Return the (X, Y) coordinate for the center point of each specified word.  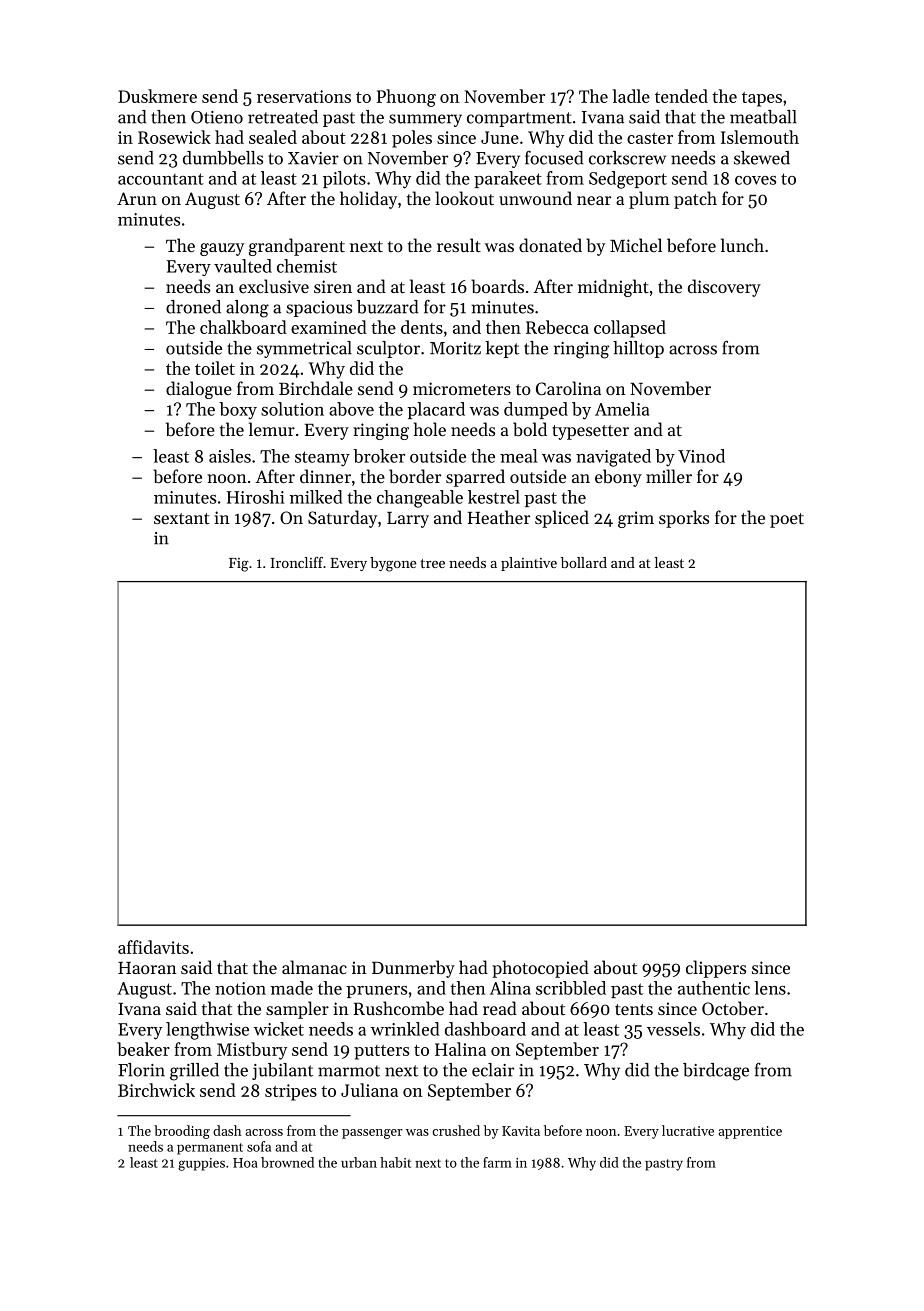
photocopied (540, 969)
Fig (239, 565)
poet (787, 520)
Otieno (217, 117)
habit (395, 1162)
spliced (562, 519)
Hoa (245, 1163)
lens (770, 988)
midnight (613, 288)
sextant (182, 518)
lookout (464, 198)
